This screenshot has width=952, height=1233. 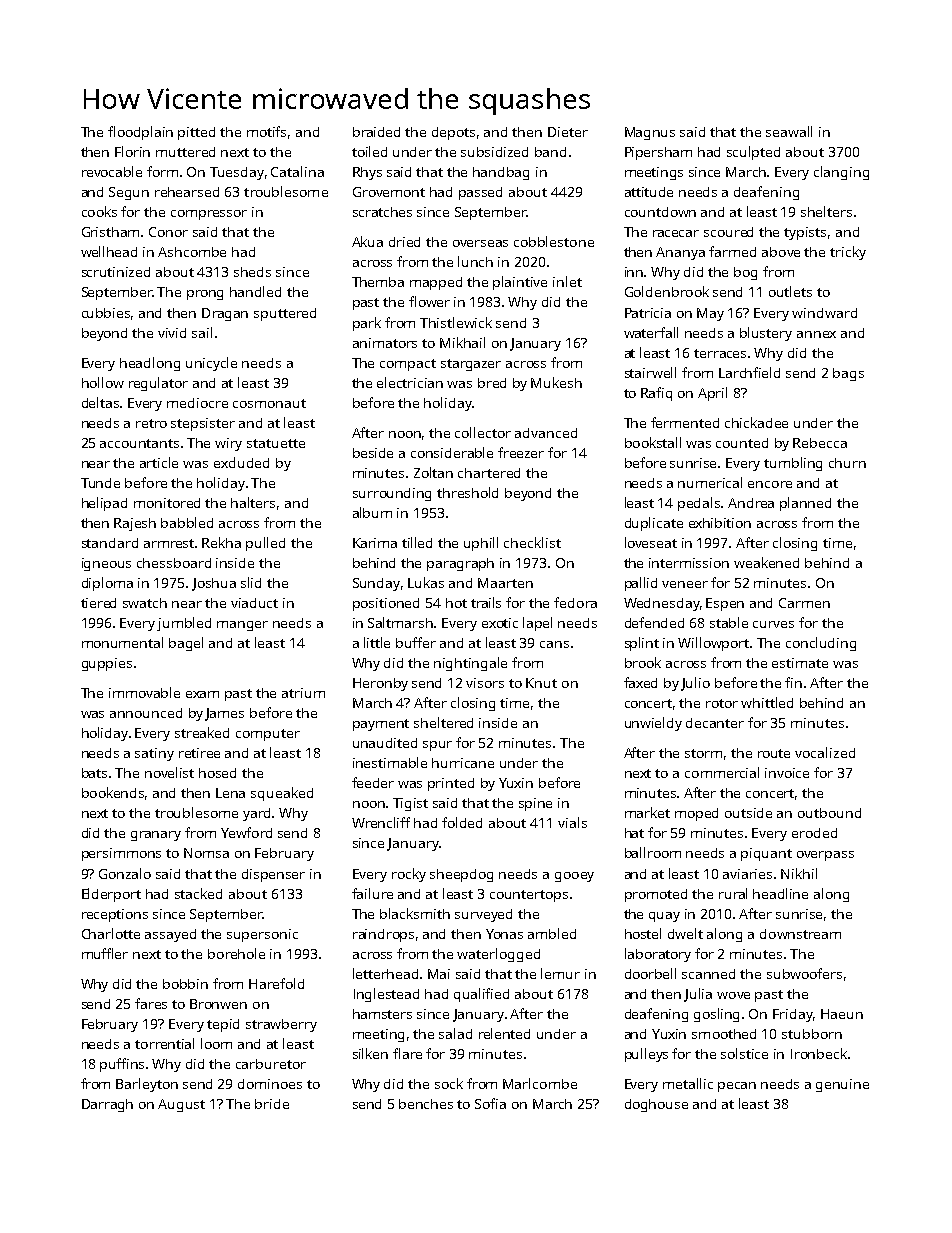 I want to click on hurricane, so click(x=463, y=763).
